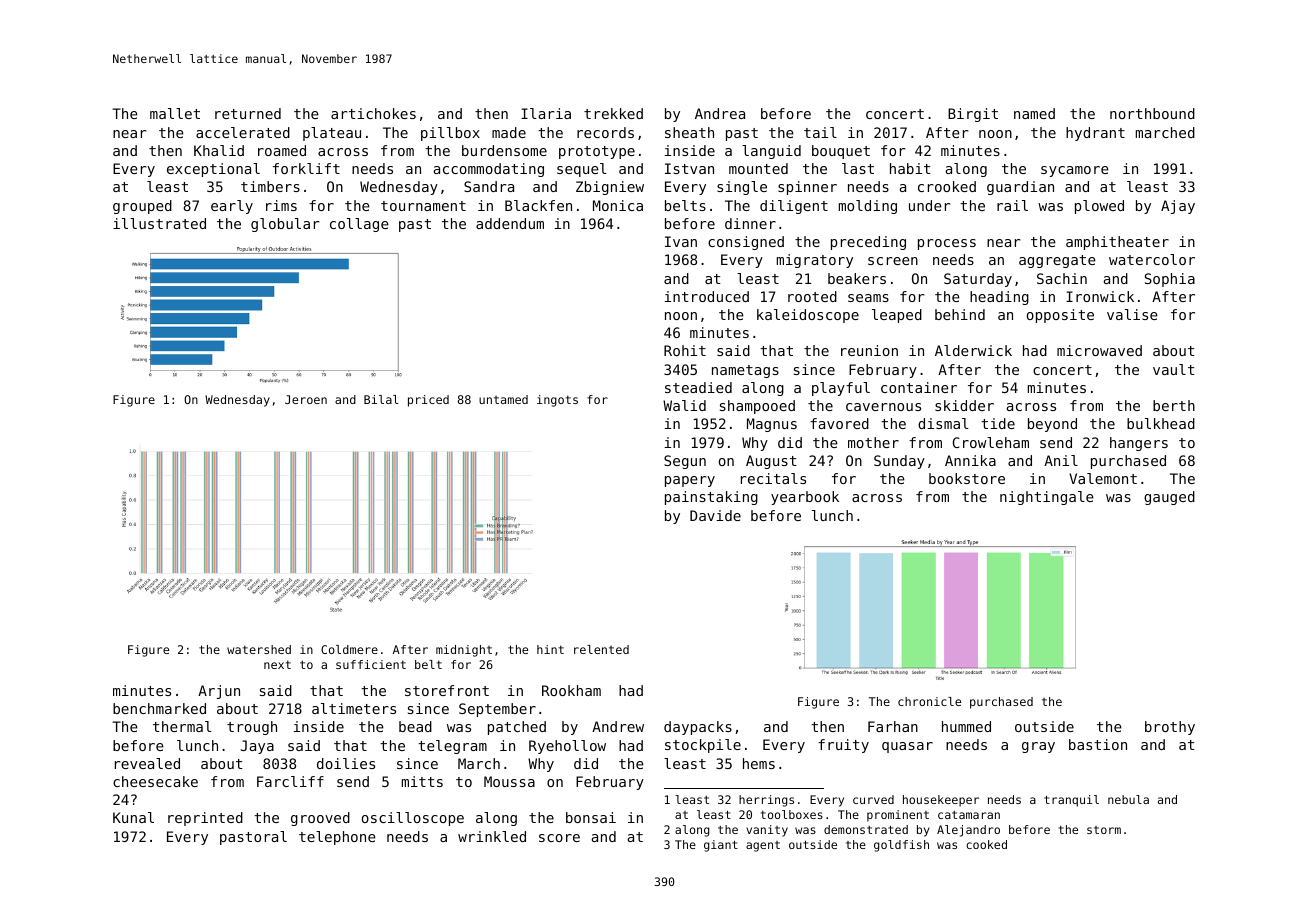 This image has height=924, width=1308. What do you see at coordinates (422, 781) in the image?
I see `mitts` at bounding box center [422, 781].
